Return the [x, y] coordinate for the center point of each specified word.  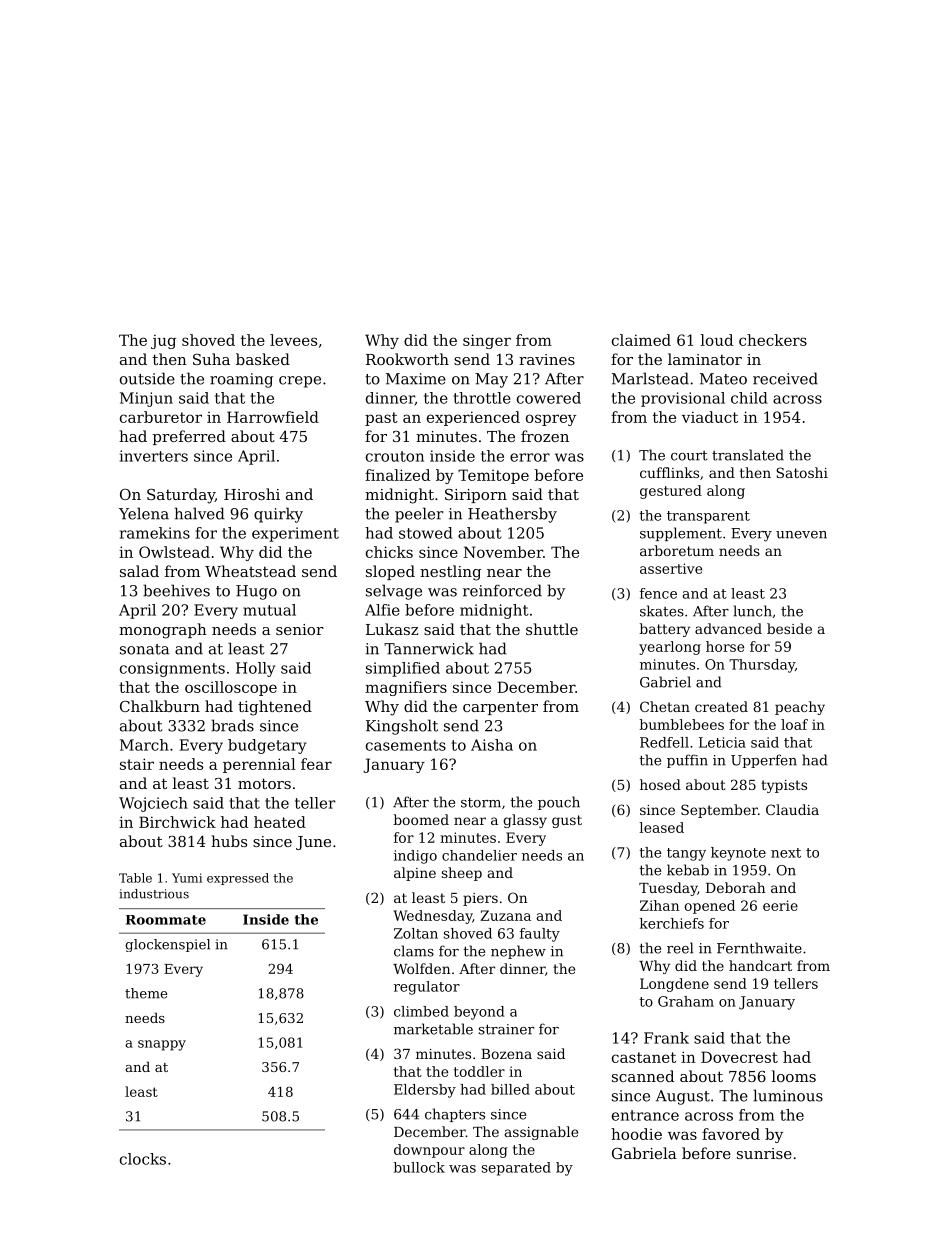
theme [146, 993]
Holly [255, 669]
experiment [295, 534]
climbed [421, 1011]
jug [163, 341]
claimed [641, 340]
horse [725, 646]
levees [293, 340]
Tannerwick [429, 648]
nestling [450, 573]
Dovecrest [739, 1057]
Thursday [762, 666]
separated [516, 1169]
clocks [143, 1159]
